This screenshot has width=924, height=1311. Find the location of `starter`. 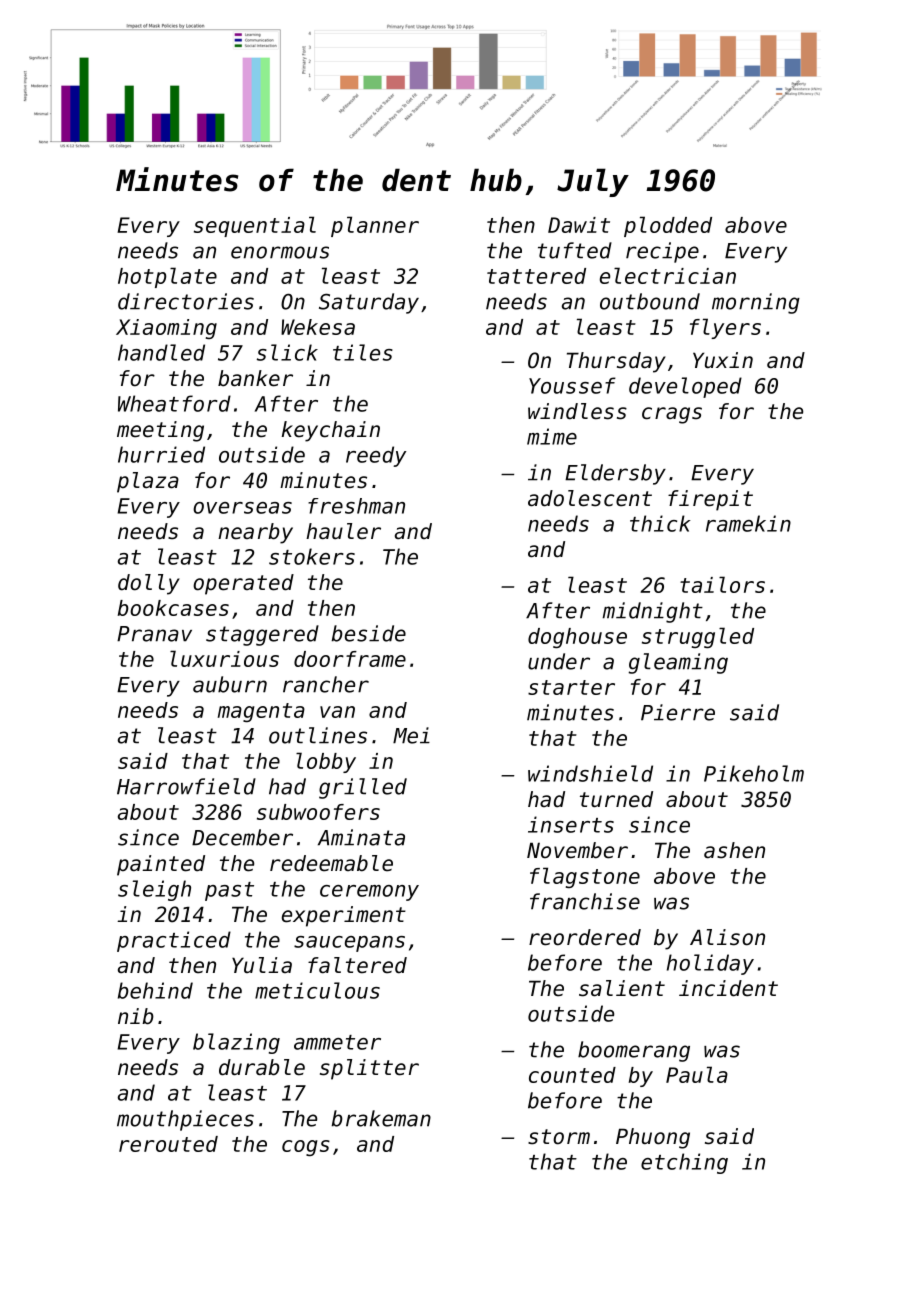

starter is located at coordinates (571, 687).
